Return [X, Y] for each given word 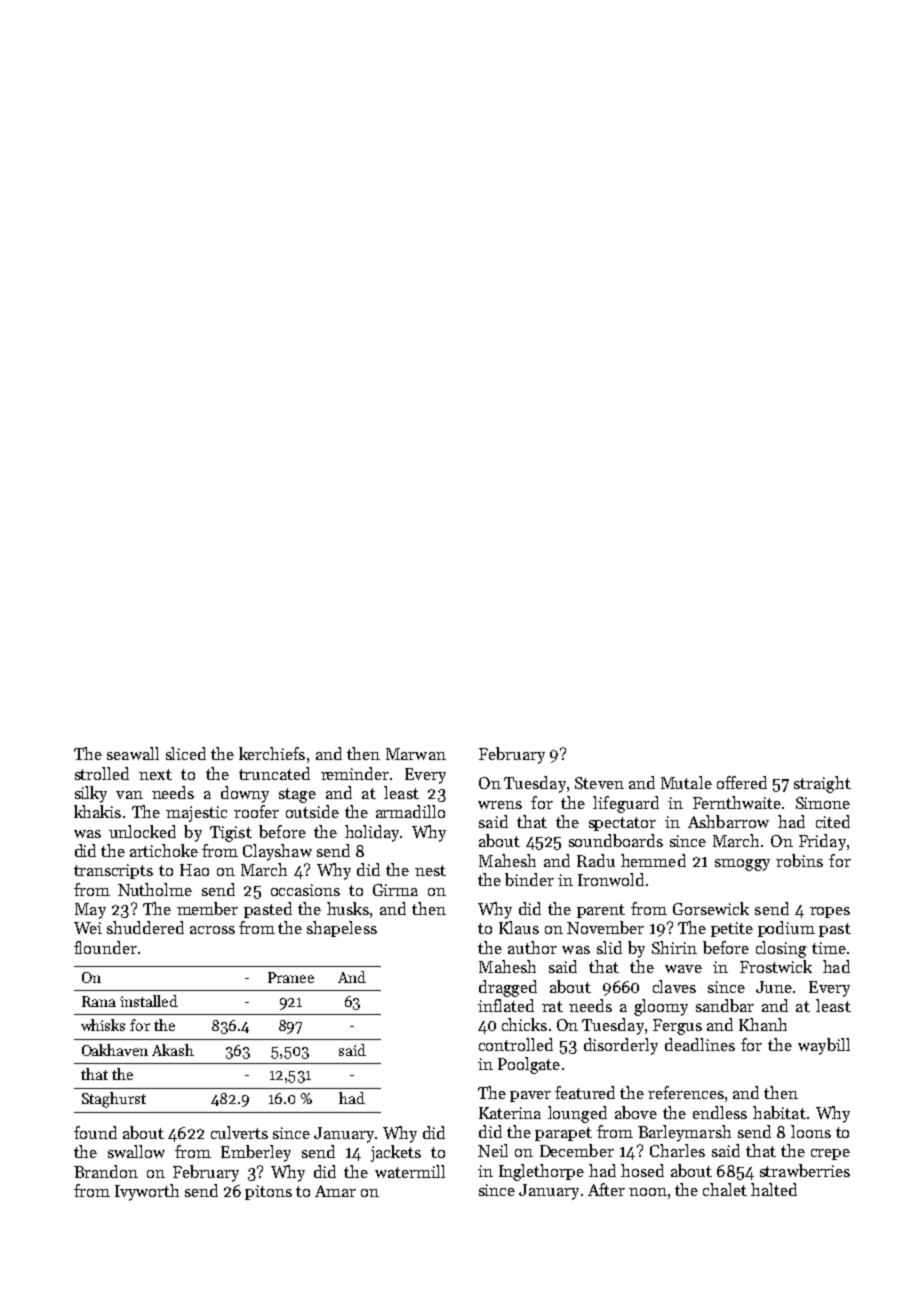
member [207, 908]
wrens [500, 805]
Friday [822, 842]
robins [799, 860]
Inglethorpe [541, 1172]
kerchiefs [272, 753]
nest [430, 870]
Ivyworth [147, 1192]
